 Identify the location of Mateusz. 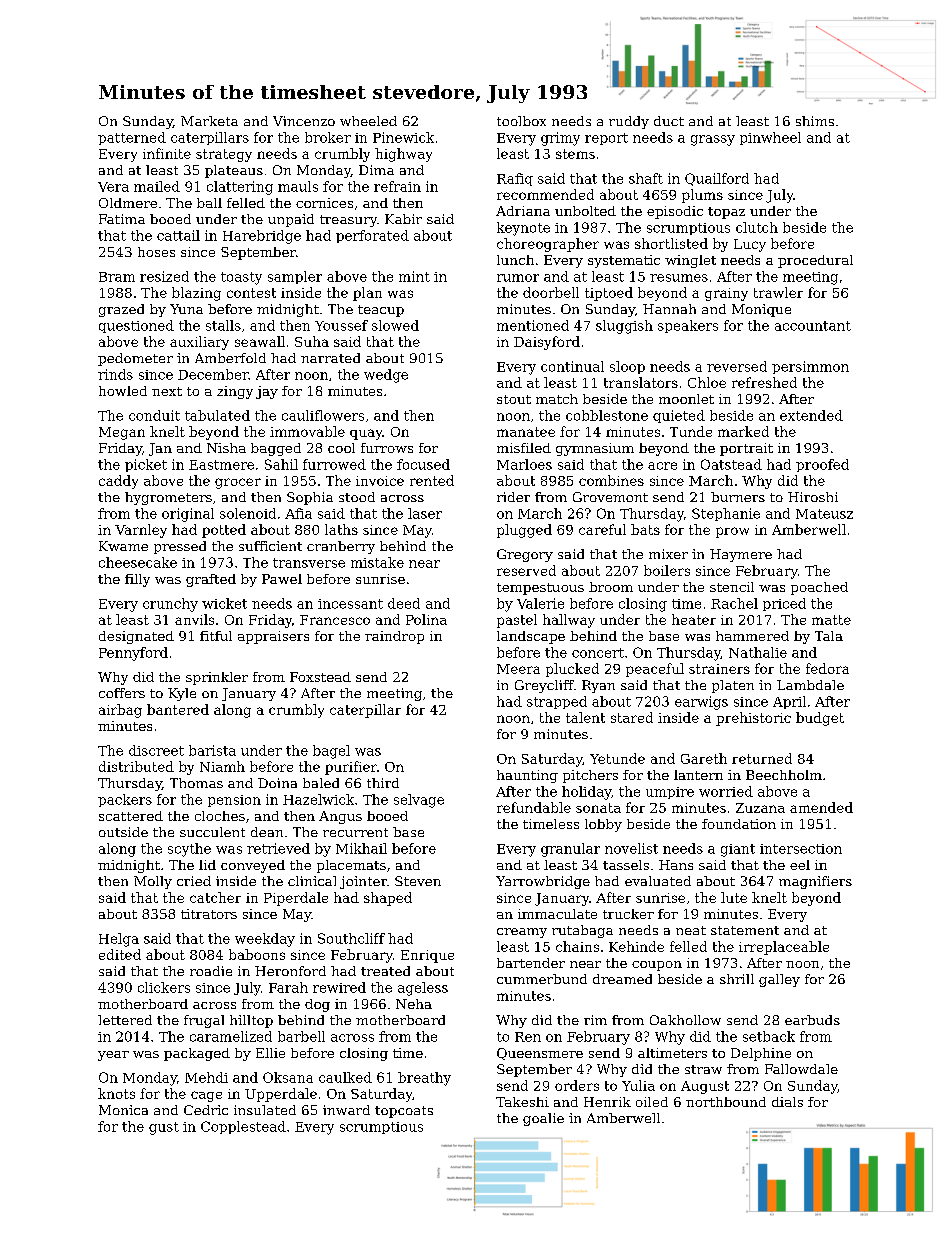
(824, 514).
